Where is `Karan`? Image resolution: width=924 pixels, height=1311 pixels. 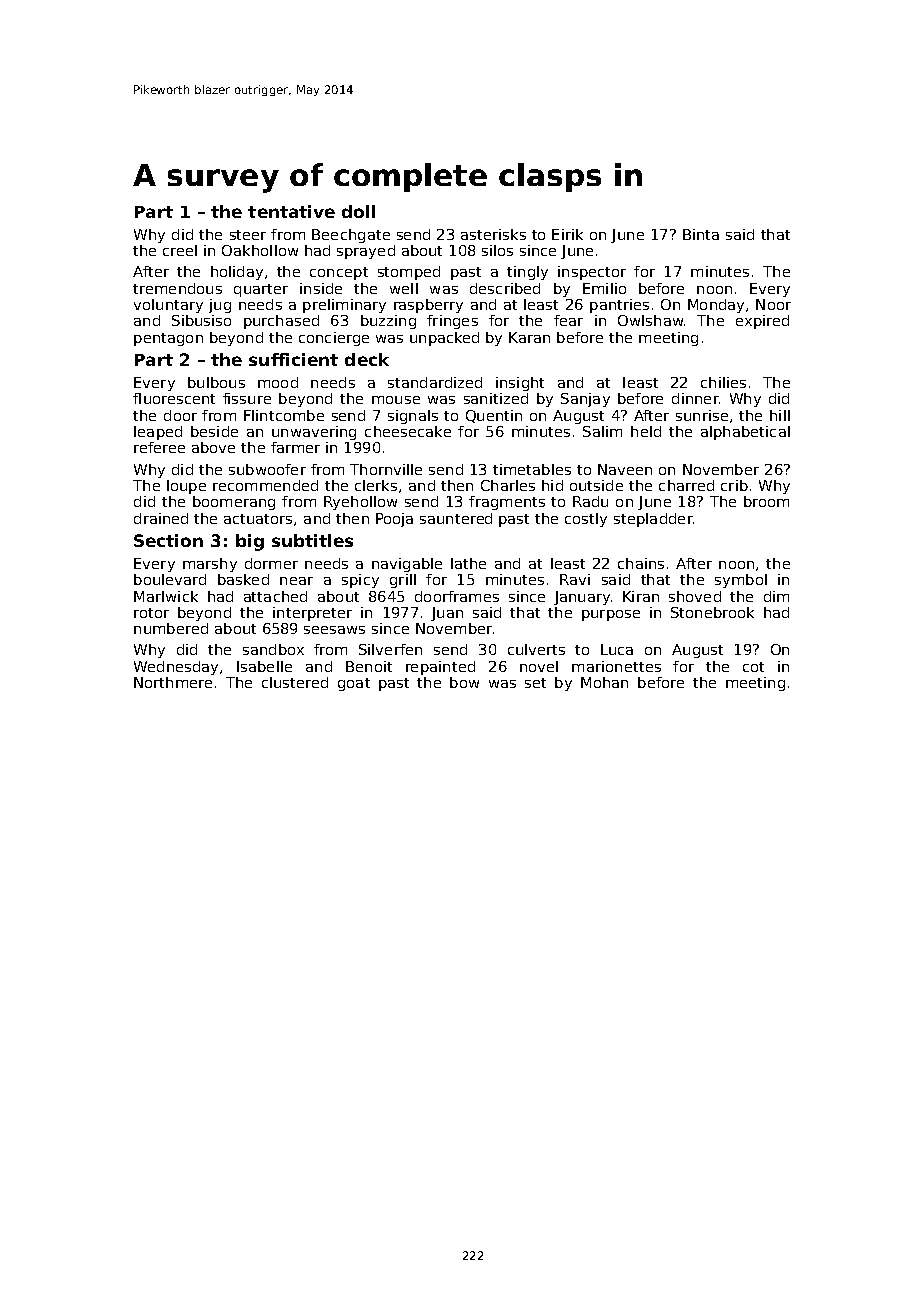
Karan is located at coordinates (529, 337).
